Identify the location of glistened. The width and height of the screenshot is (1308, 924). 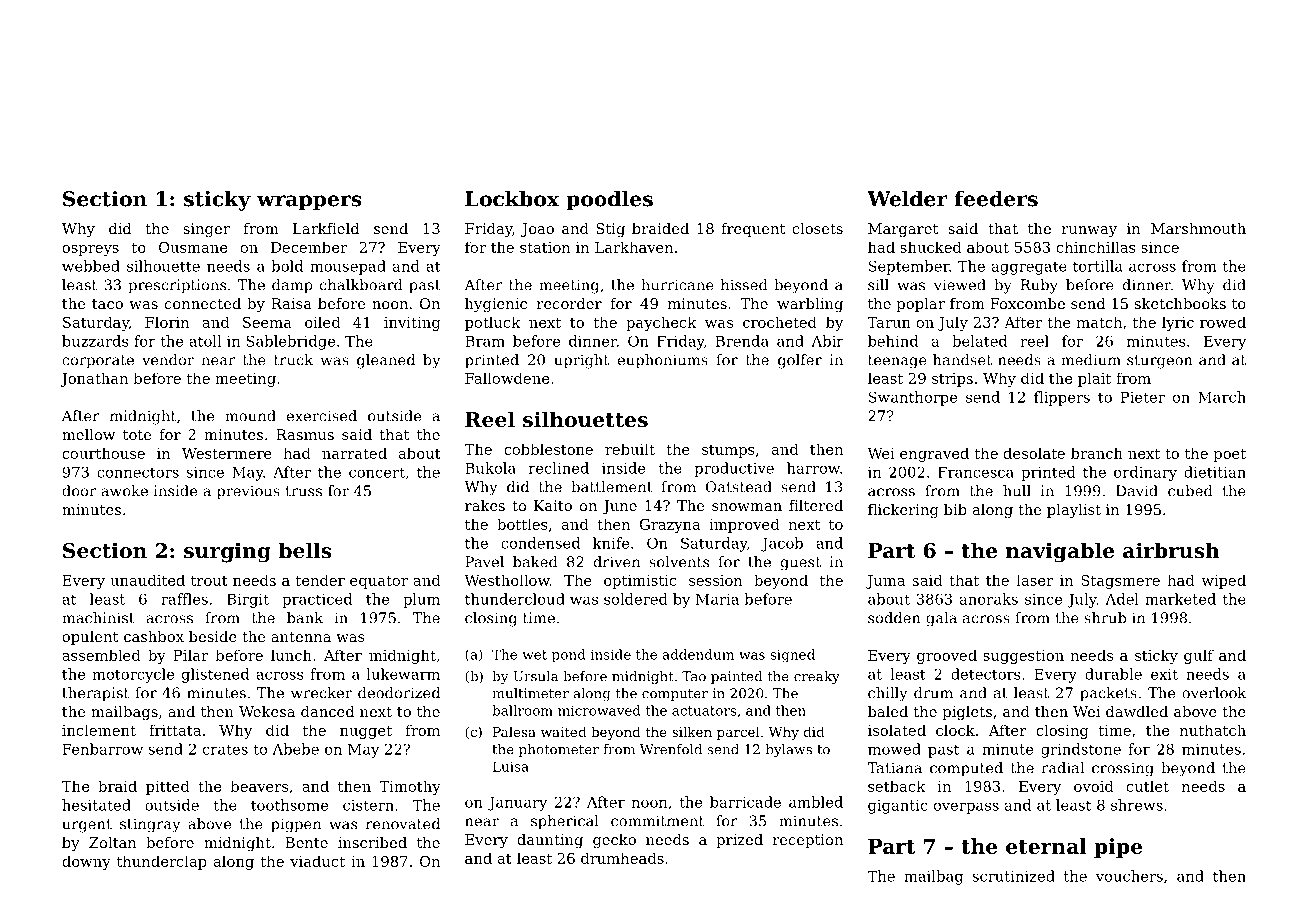
(215, 675).
